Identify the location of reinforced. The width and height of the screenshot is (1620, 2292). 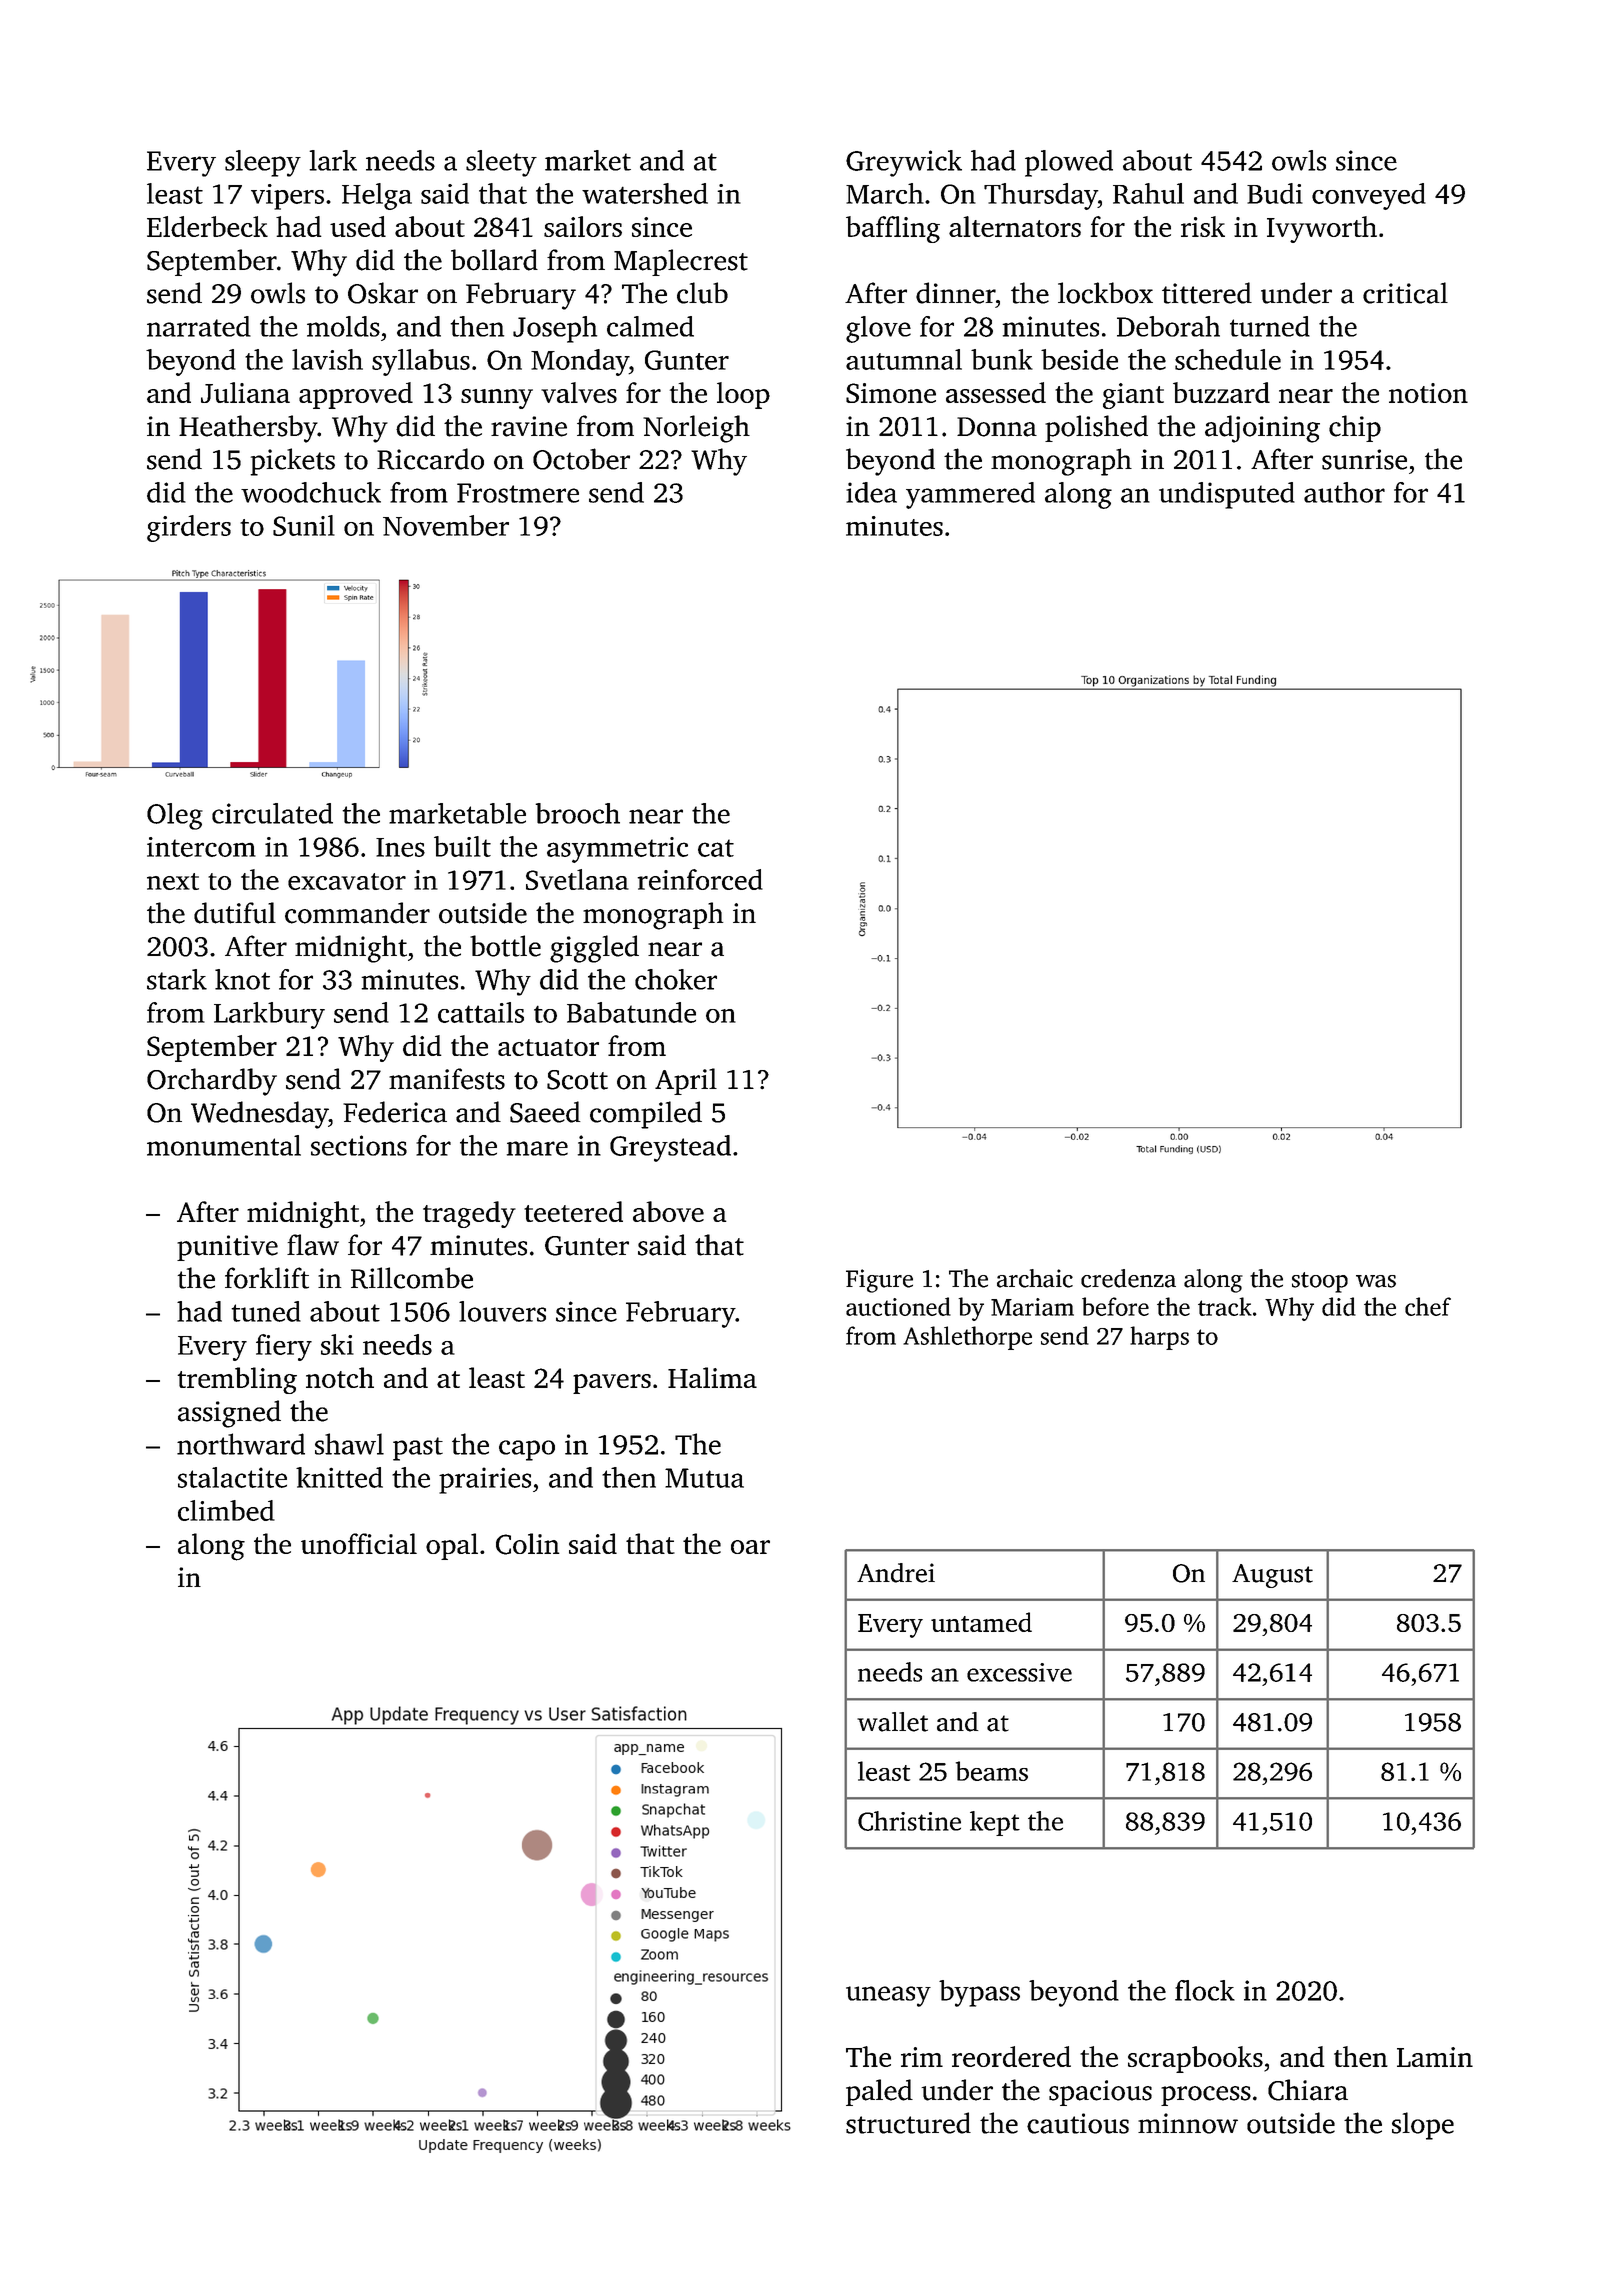
(700, 879).
